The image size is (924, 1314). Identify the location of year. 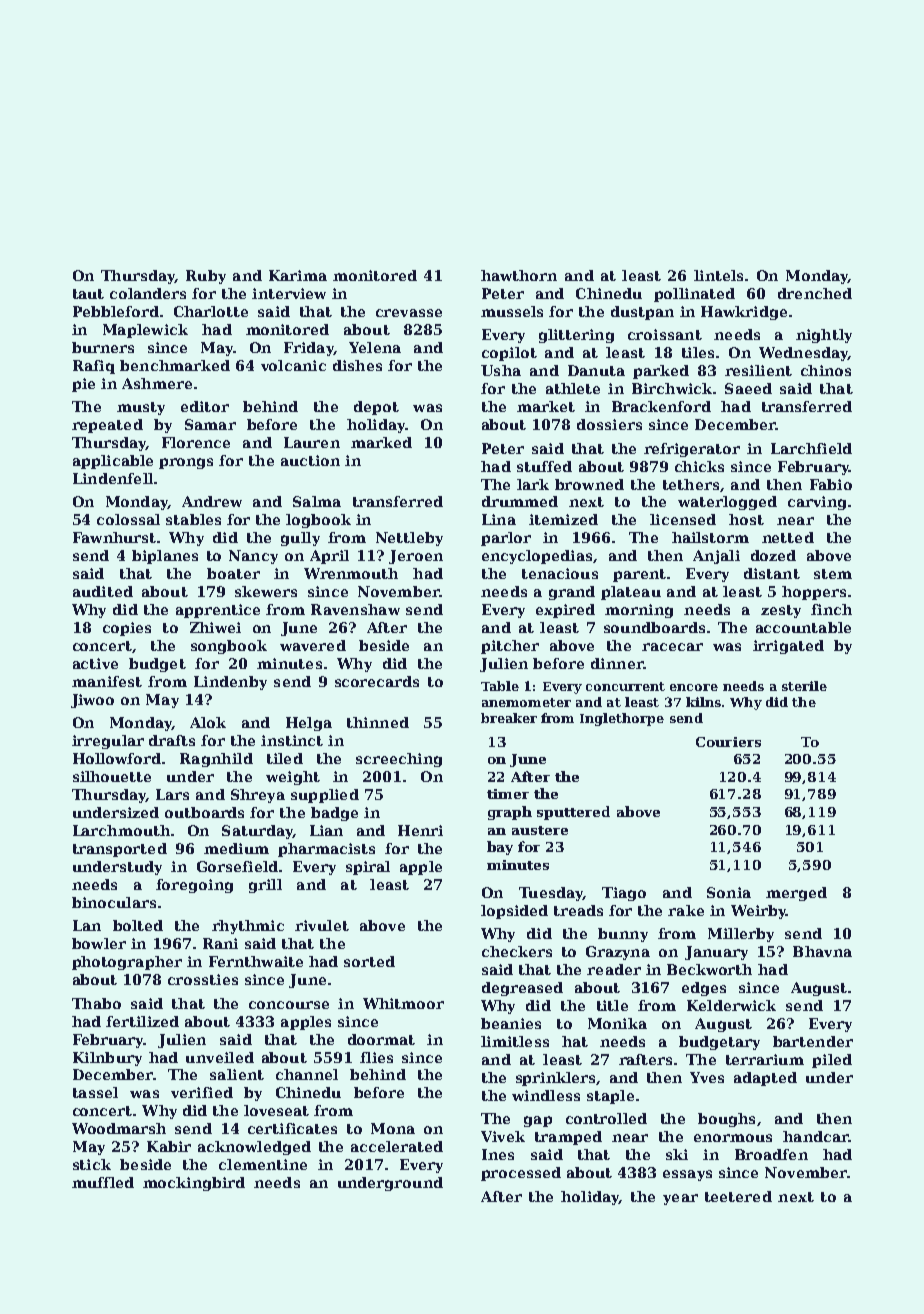
(680, 1199).
